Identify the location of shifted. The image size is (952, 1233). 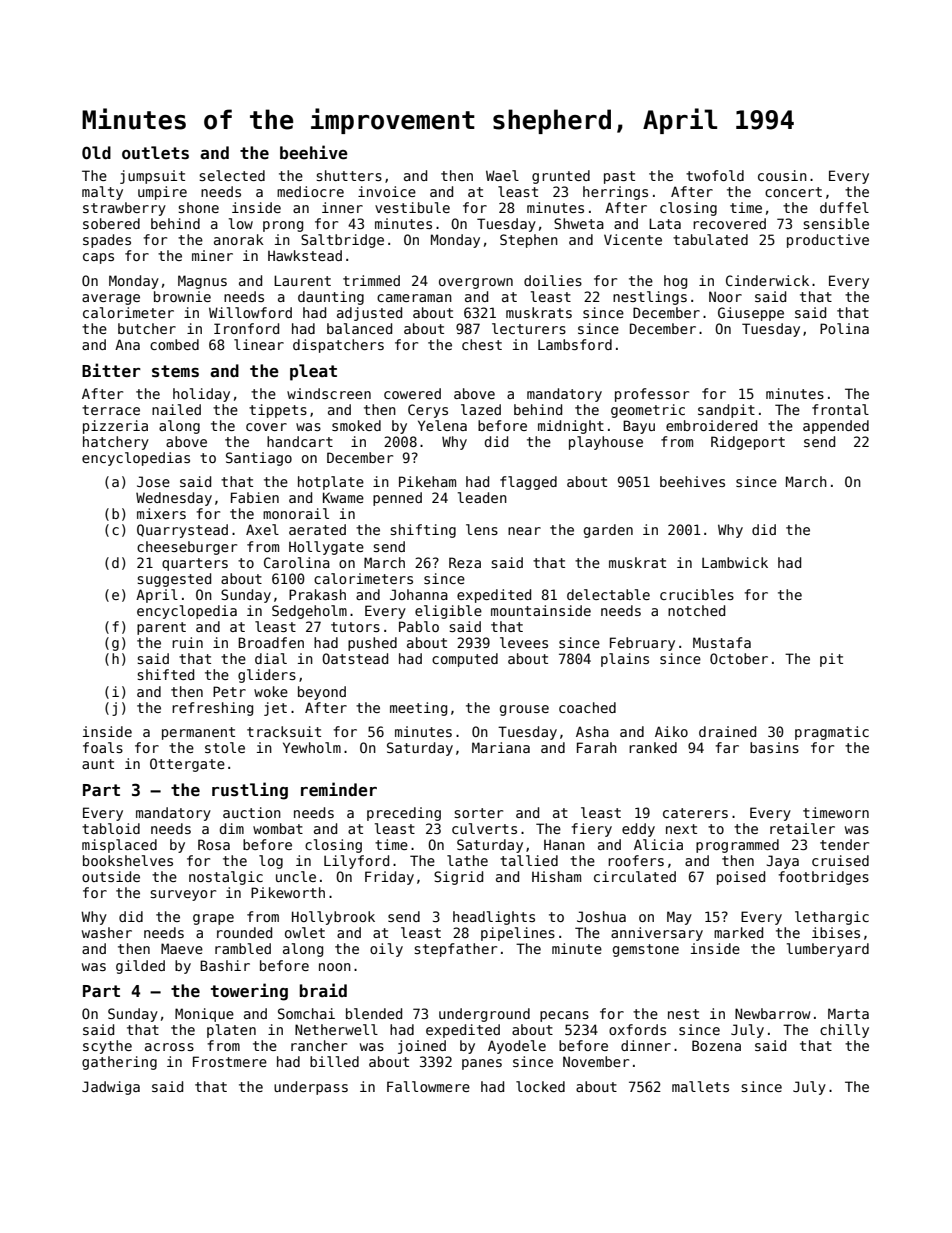
(165, 674).
